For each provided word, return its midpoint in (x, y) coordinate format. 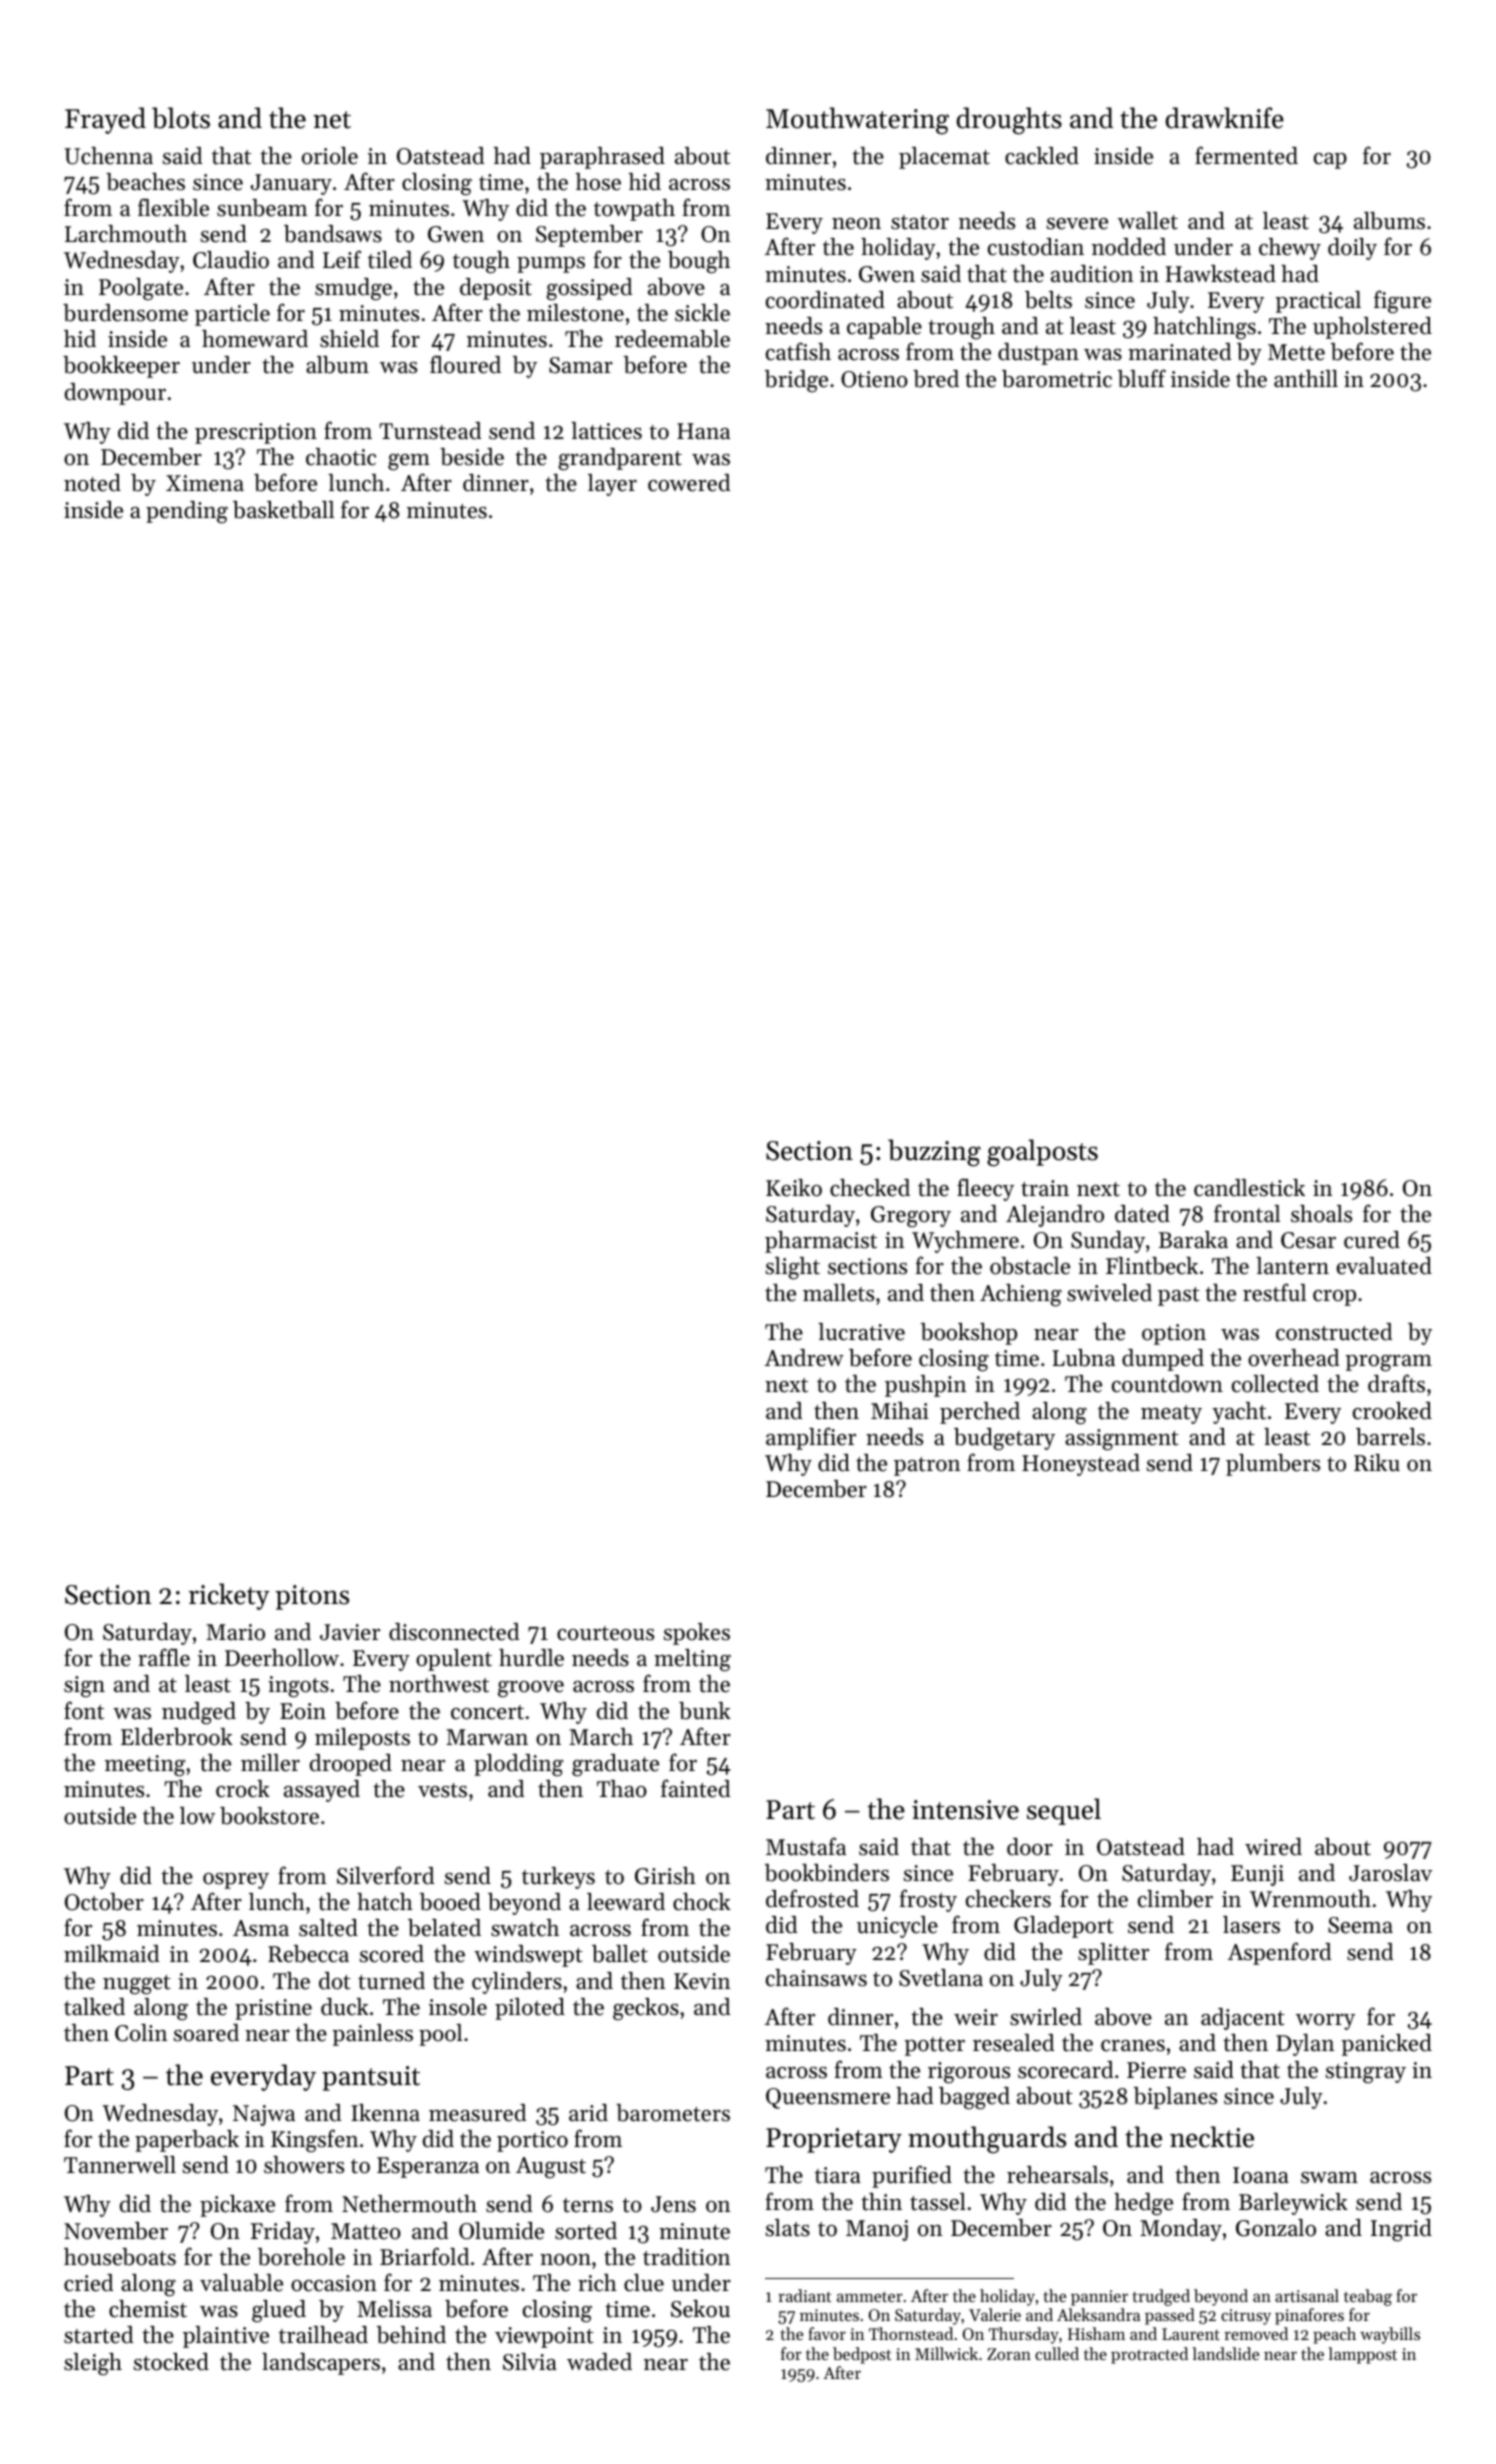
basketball (283, 510)
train (1045, 1188)
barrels (1390, 1437)
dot (335, 1981)
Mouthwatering (857, 121)
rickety (229, 1596)
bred (936, 379)
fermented (1246, 155)
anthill (1306, 379)
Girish (665, 1876)
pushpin (925, 1386)
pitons (312, 1597)
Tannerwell (120, 2165)
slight (793, 1268)
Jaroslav (1390, 1873)
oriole (330, 156)
